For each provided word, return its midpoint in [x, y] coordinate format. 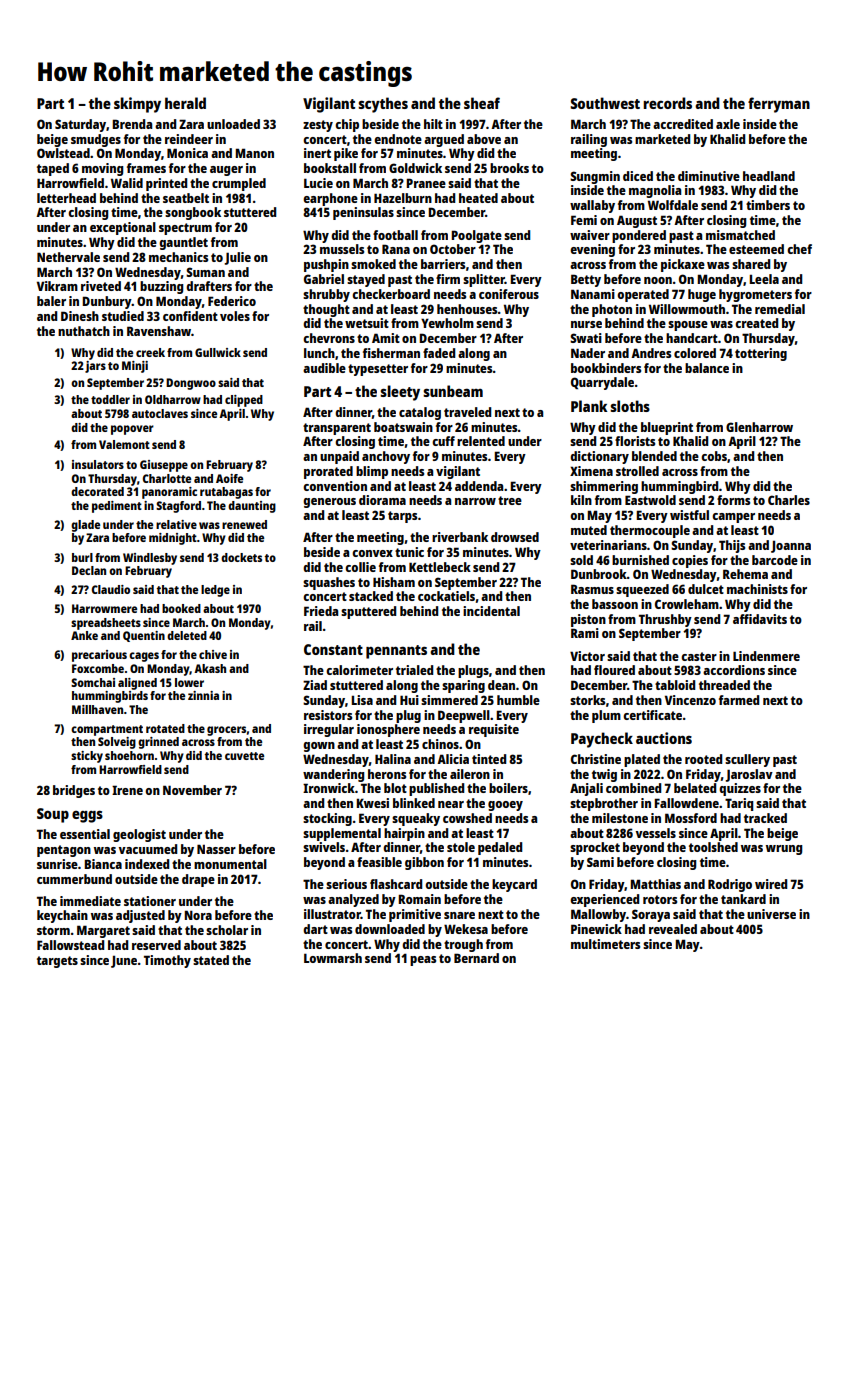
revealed [673, 929]
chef [799, 249]
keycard [514, 885]
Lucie [318, 183]
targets [57, 962]
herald [185, 103]
